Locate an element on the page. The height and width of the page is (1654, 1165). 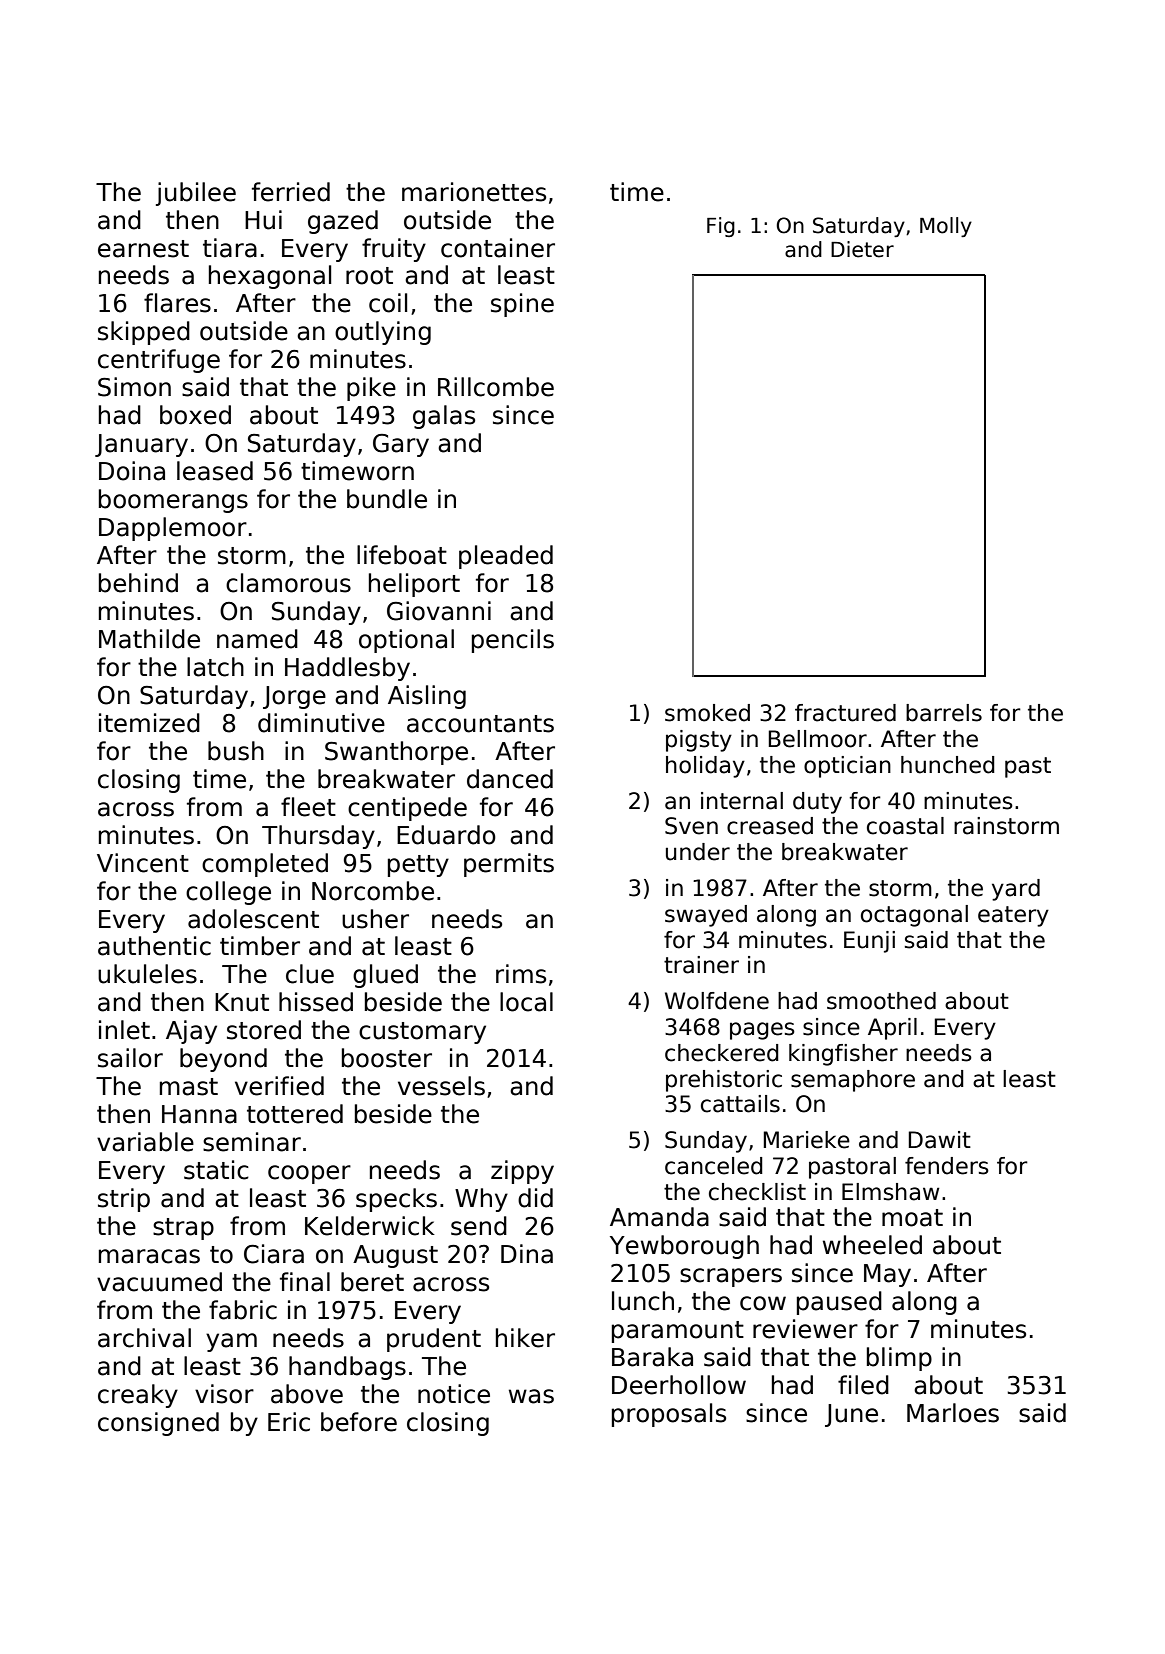
accountants is located at coordinates (480, 724).
